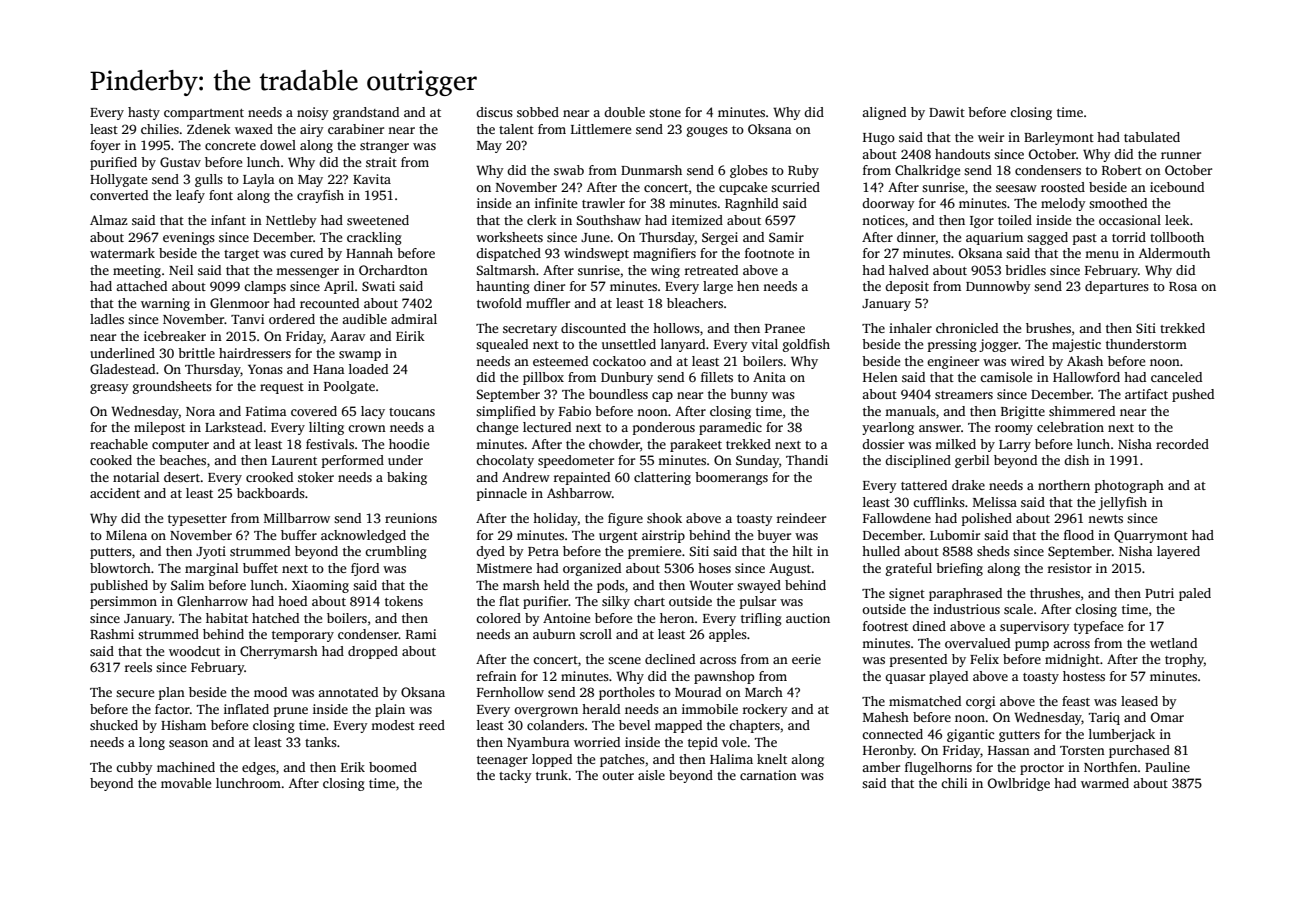  I want to click on movable, so click(186, 783).
